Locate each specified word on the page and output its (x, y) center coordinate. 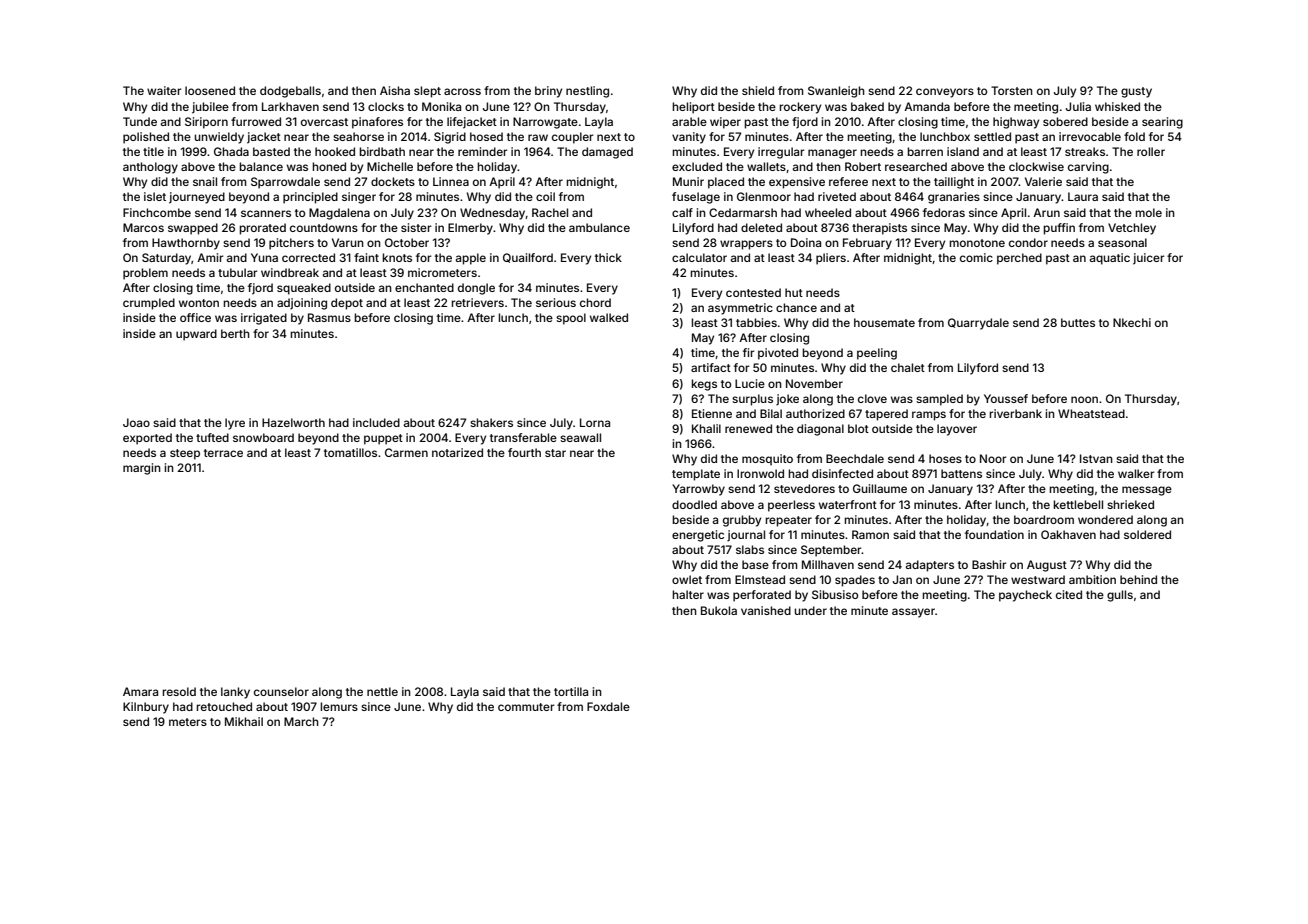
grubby (742, 521)
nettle (382, 691)
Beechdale (855, 458)
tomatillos (350, 452)
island (963, 151)
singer (359, 198)
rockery (800, 108)
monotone (977, 243)
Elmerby (470, 229)
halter (688, 594)
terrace (223, 453)
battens (961, 473)
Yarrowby (698, 490)
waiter (164, 90)
